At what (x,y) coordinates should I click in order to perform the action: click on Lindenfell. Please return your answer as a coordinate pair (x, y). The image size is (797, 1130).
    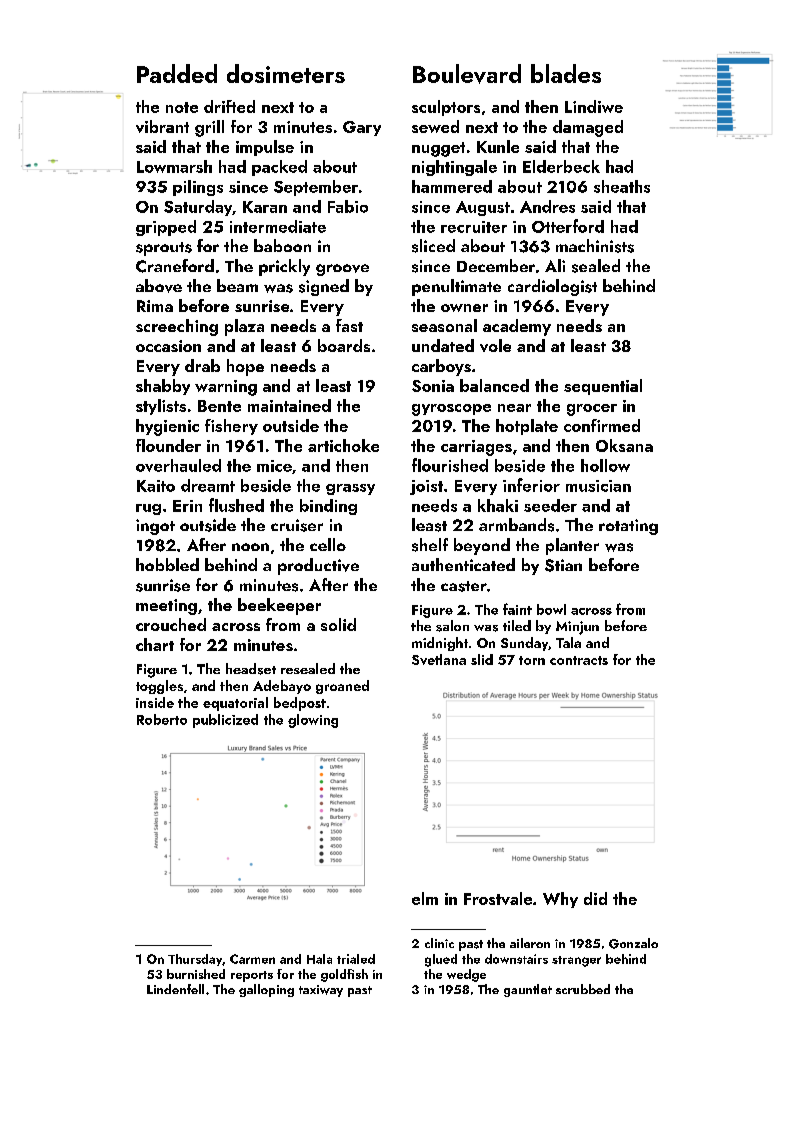
    Looking at the image, I should click on (175, 989).
